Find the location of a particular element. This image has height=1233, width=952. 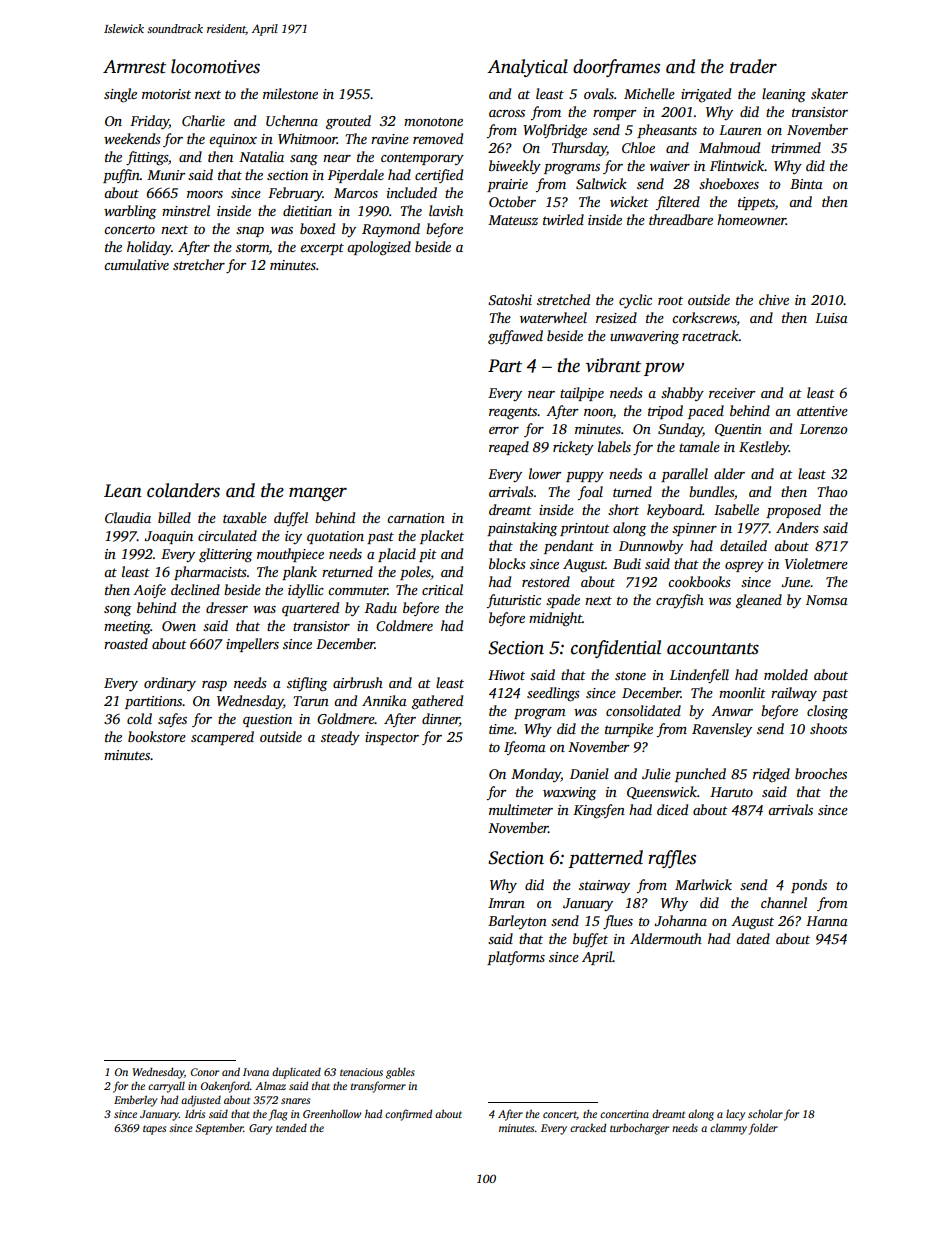

meeting is located at coordinates (127, 627).
